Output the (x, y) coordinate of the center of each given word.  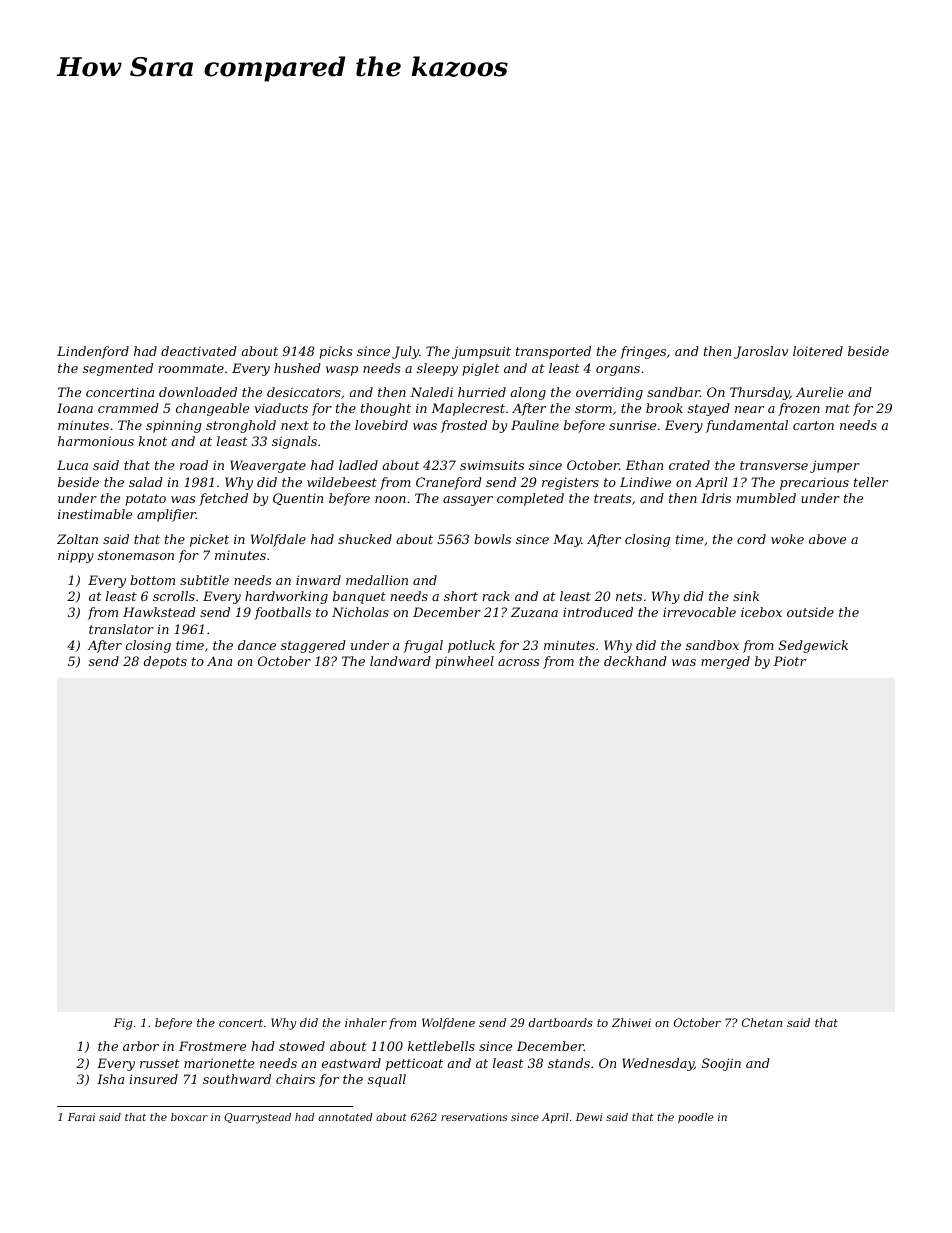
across (518, 662)
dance (257, 645)
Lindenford (93, 352)
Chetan (762, 1022)
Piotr (789, 661)
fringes (643, 352)
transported (553, 352)
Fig (123, 1024)
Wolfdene (448, 1024)
